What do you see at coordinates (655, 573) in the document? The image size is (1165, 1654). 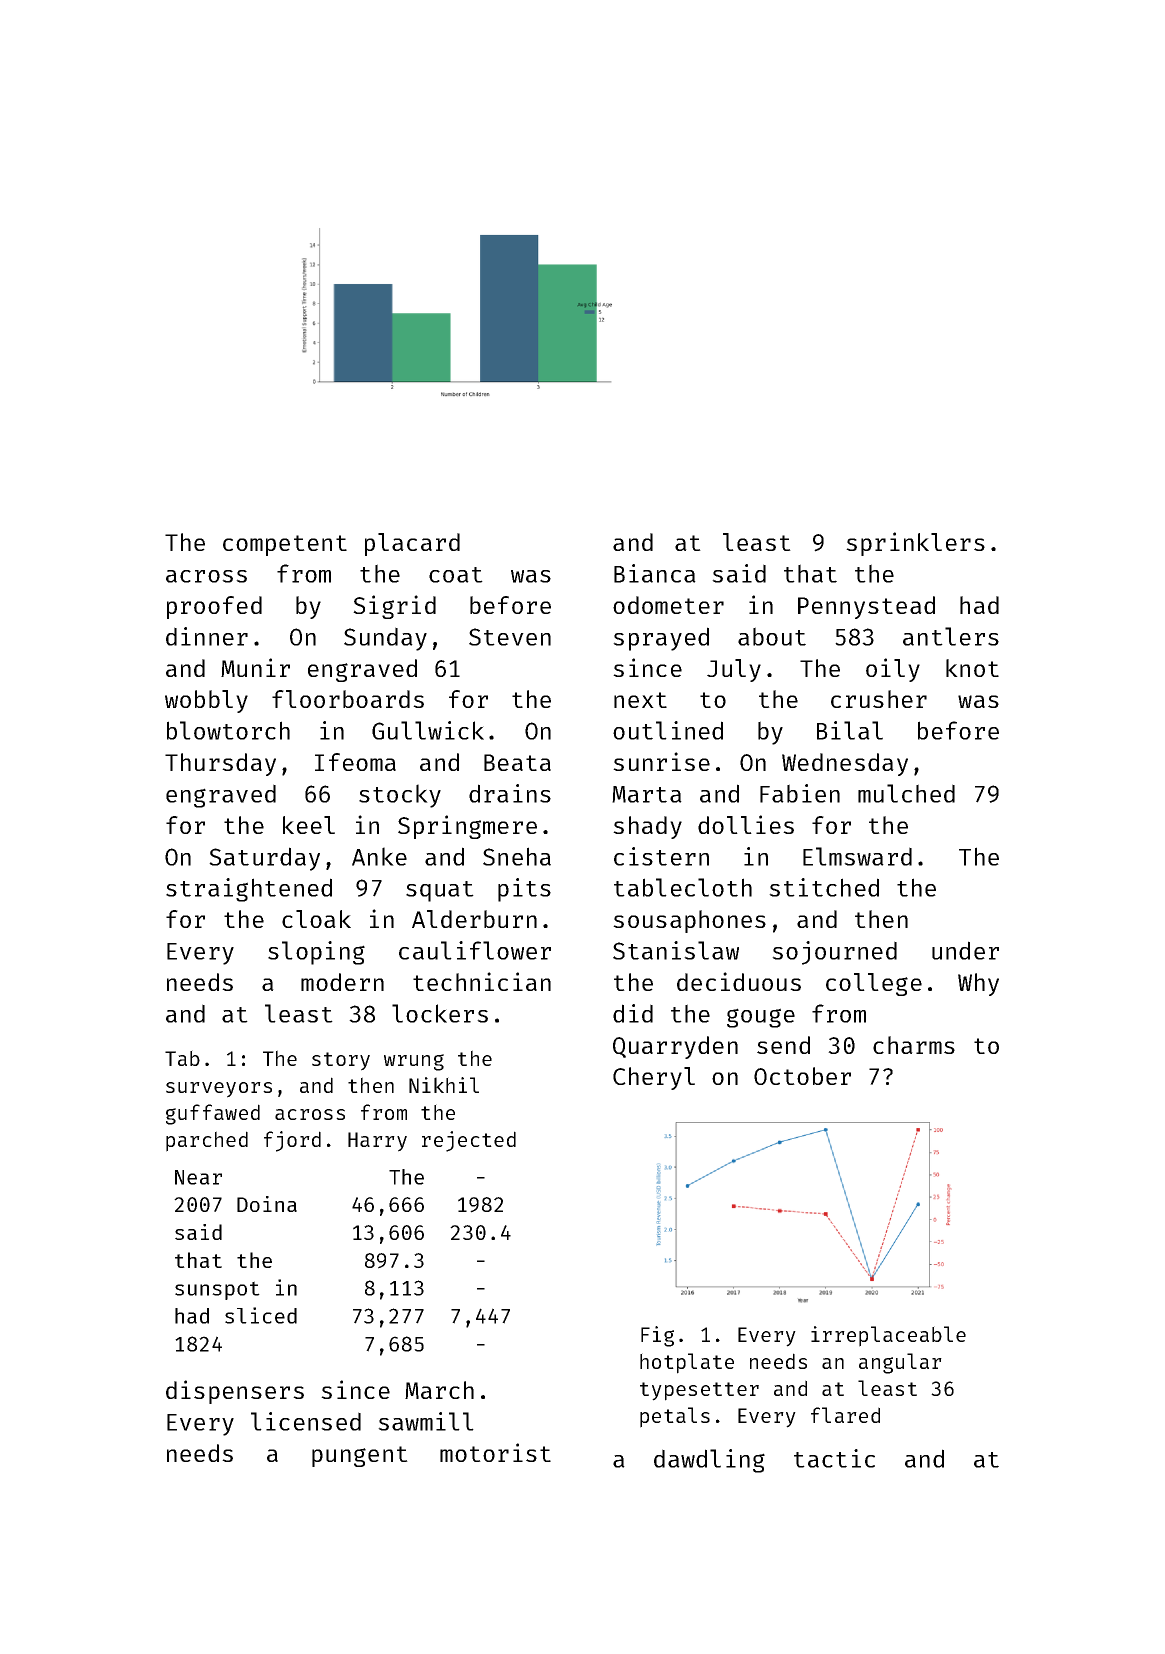 I see `Bianca` at bounding box center [655, 573].
